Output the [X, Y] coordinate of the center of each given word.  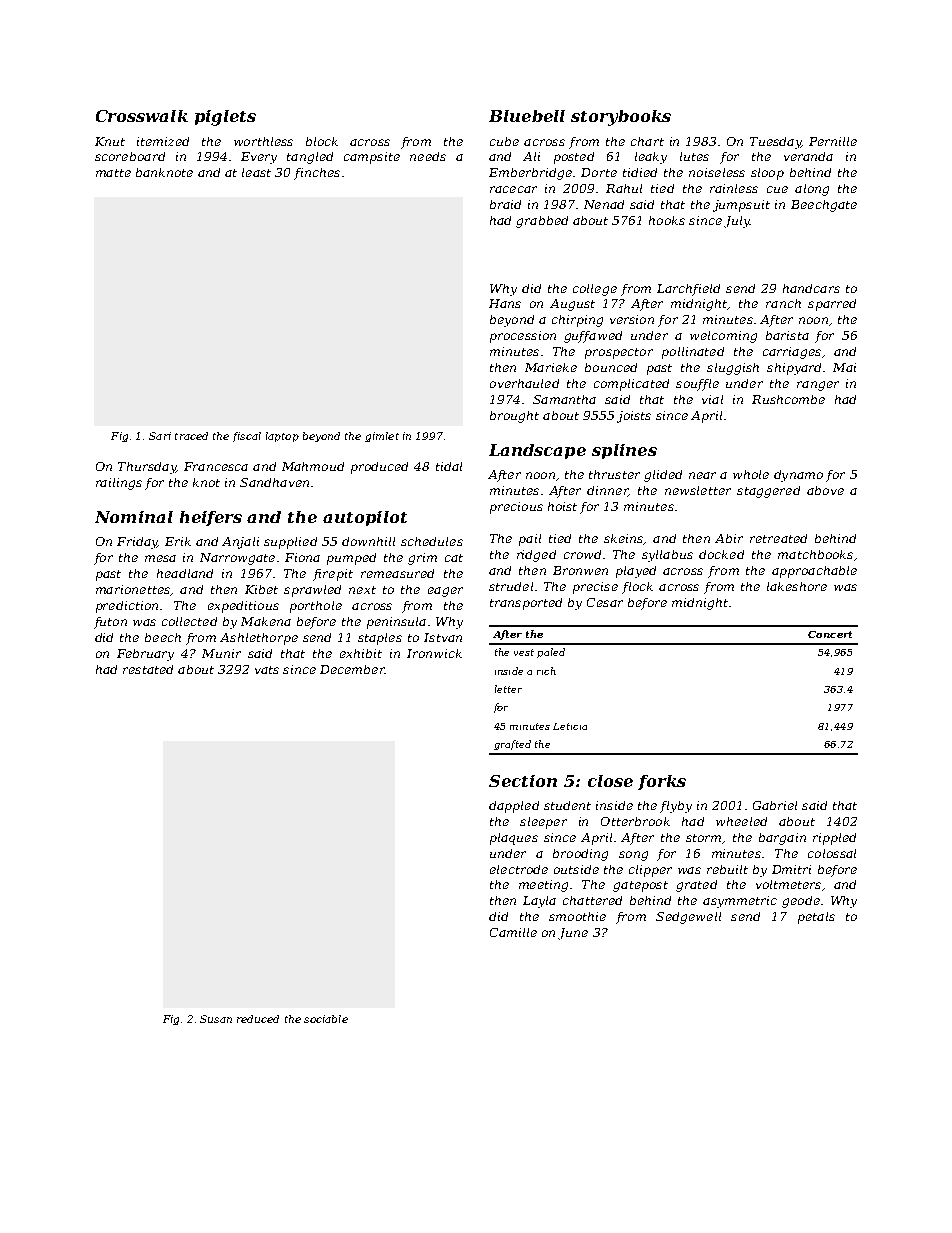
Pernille [833, 141]
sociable [326, 1019]
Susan [216, 1019]
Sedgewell [688, 918]
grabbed [542, 222]
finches [317, 174]
